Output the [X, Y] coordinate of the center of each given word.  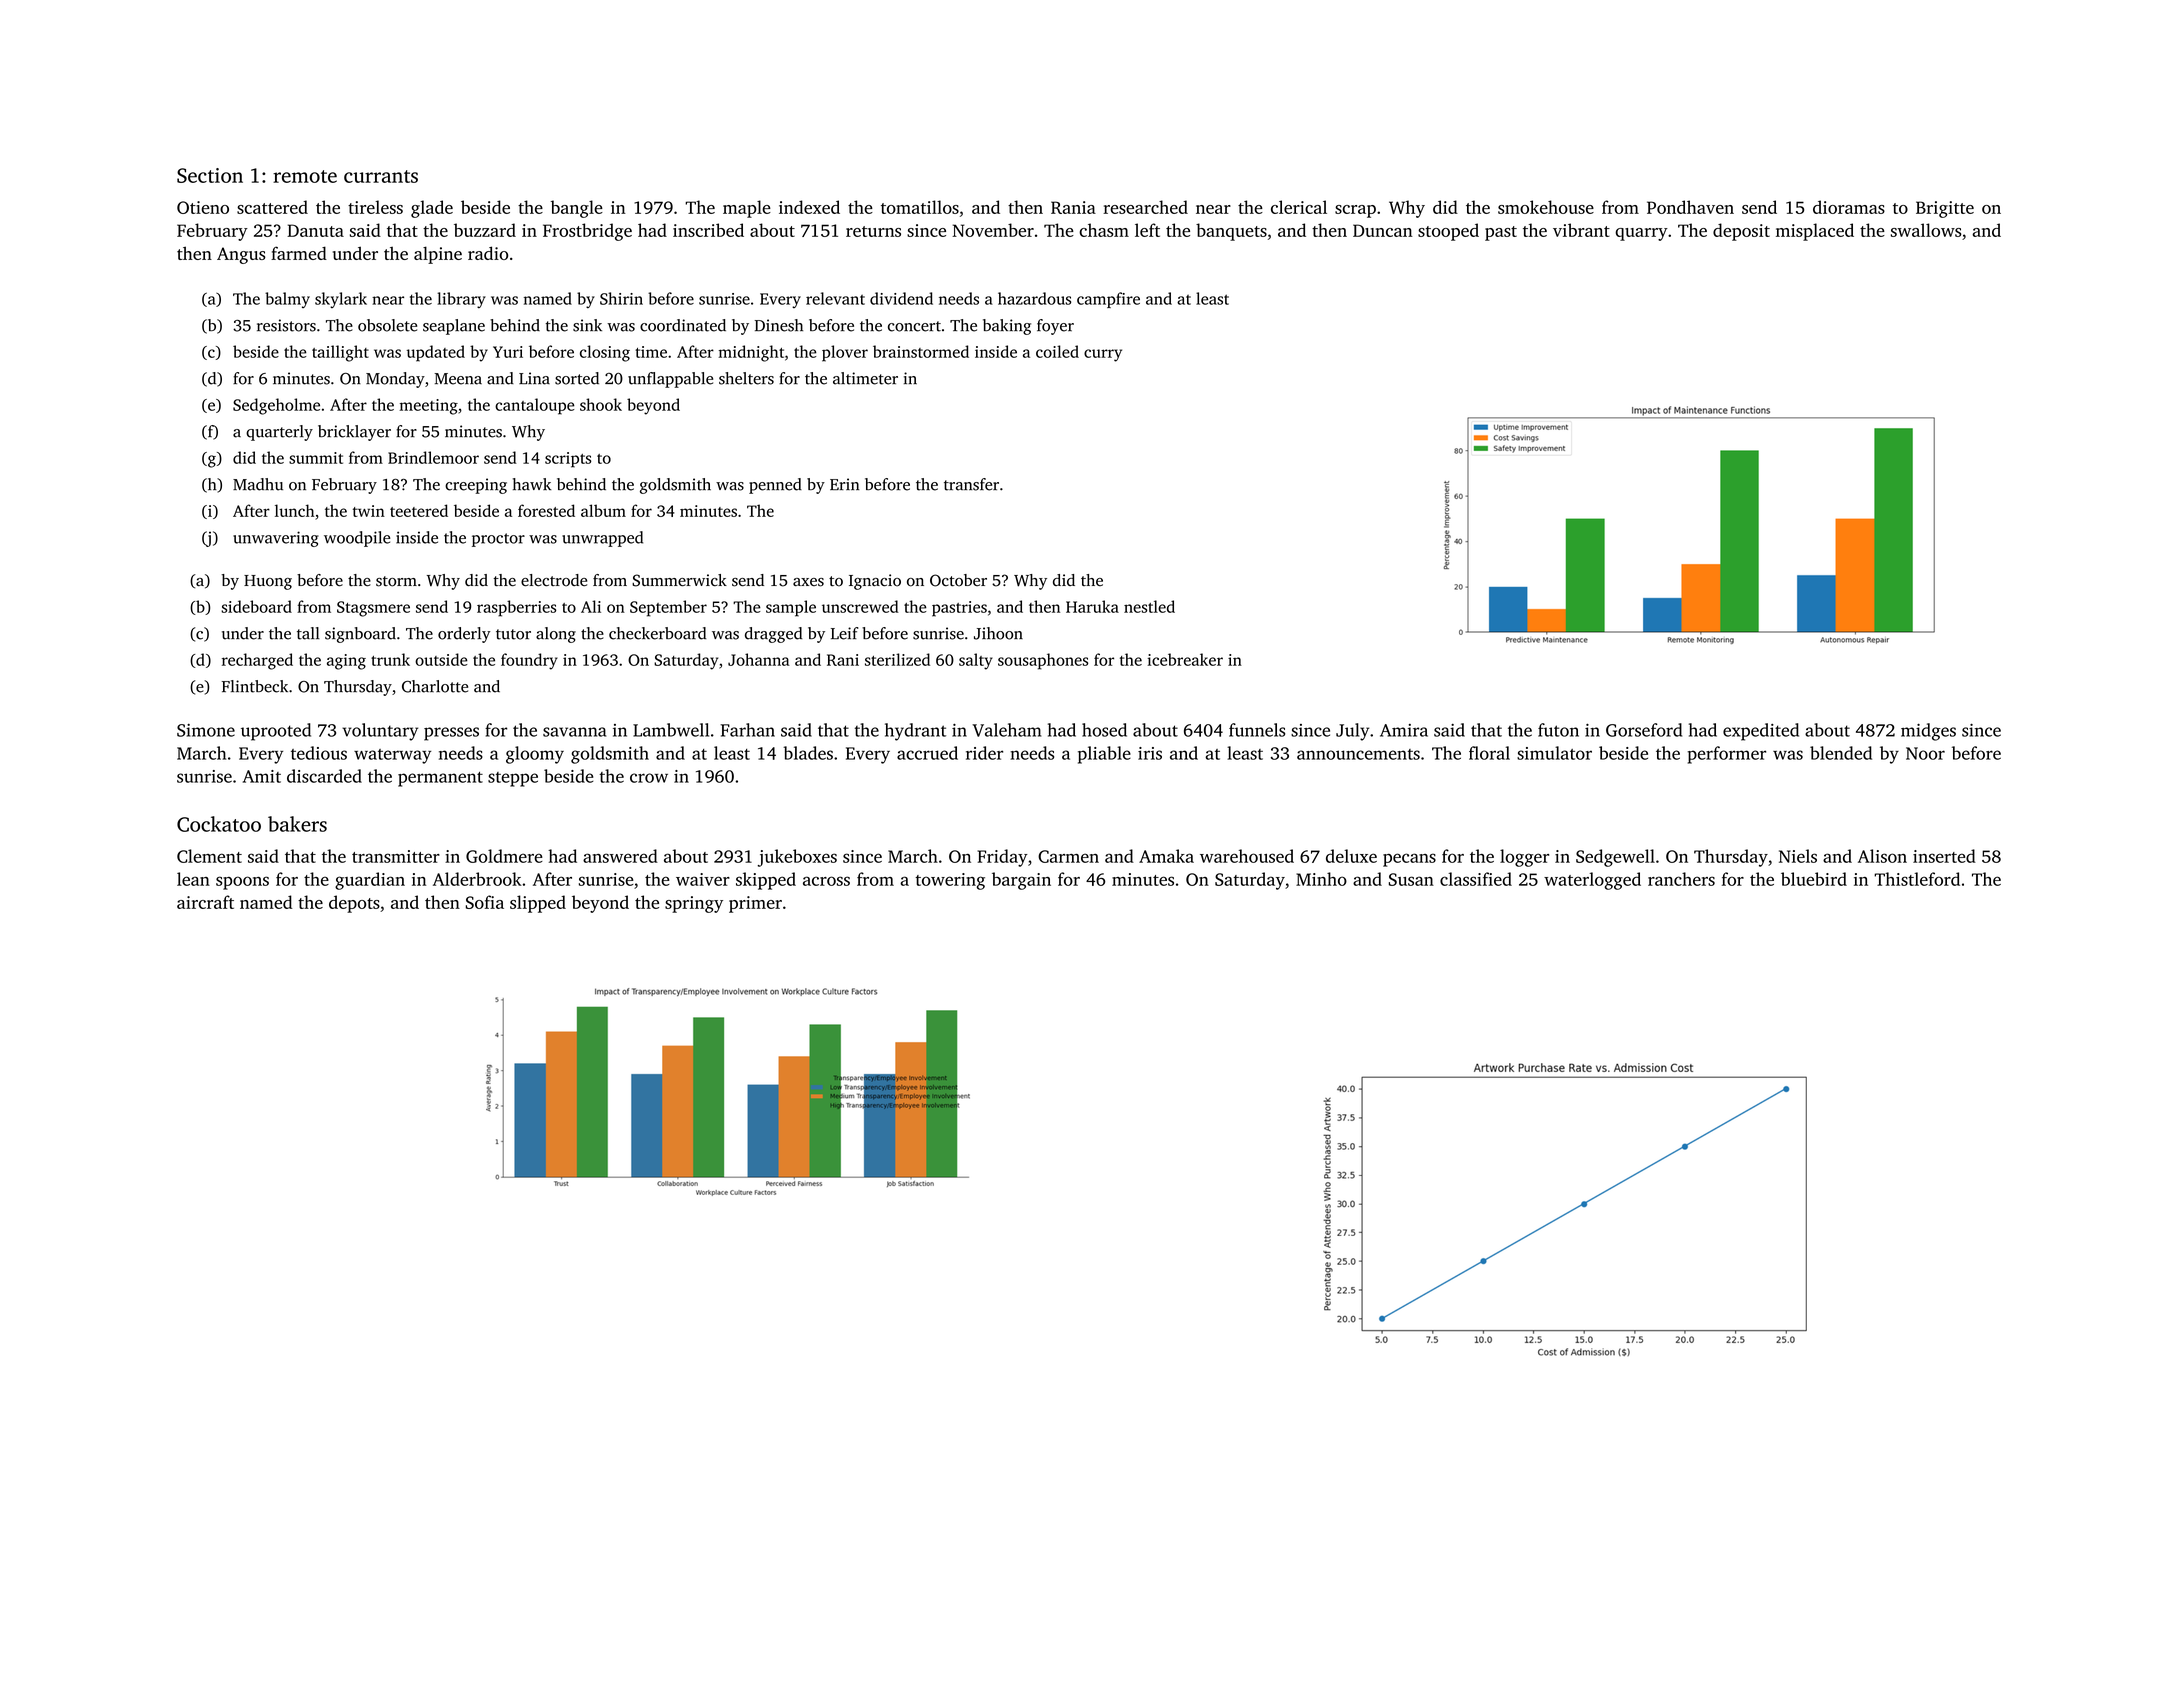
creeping [476, 486]
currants [381, 176]
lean [193, 879]
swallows [1926, 230]
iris [1150, 753]
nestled [1149, 606]
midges [1928, 732]
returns [873, 231]
